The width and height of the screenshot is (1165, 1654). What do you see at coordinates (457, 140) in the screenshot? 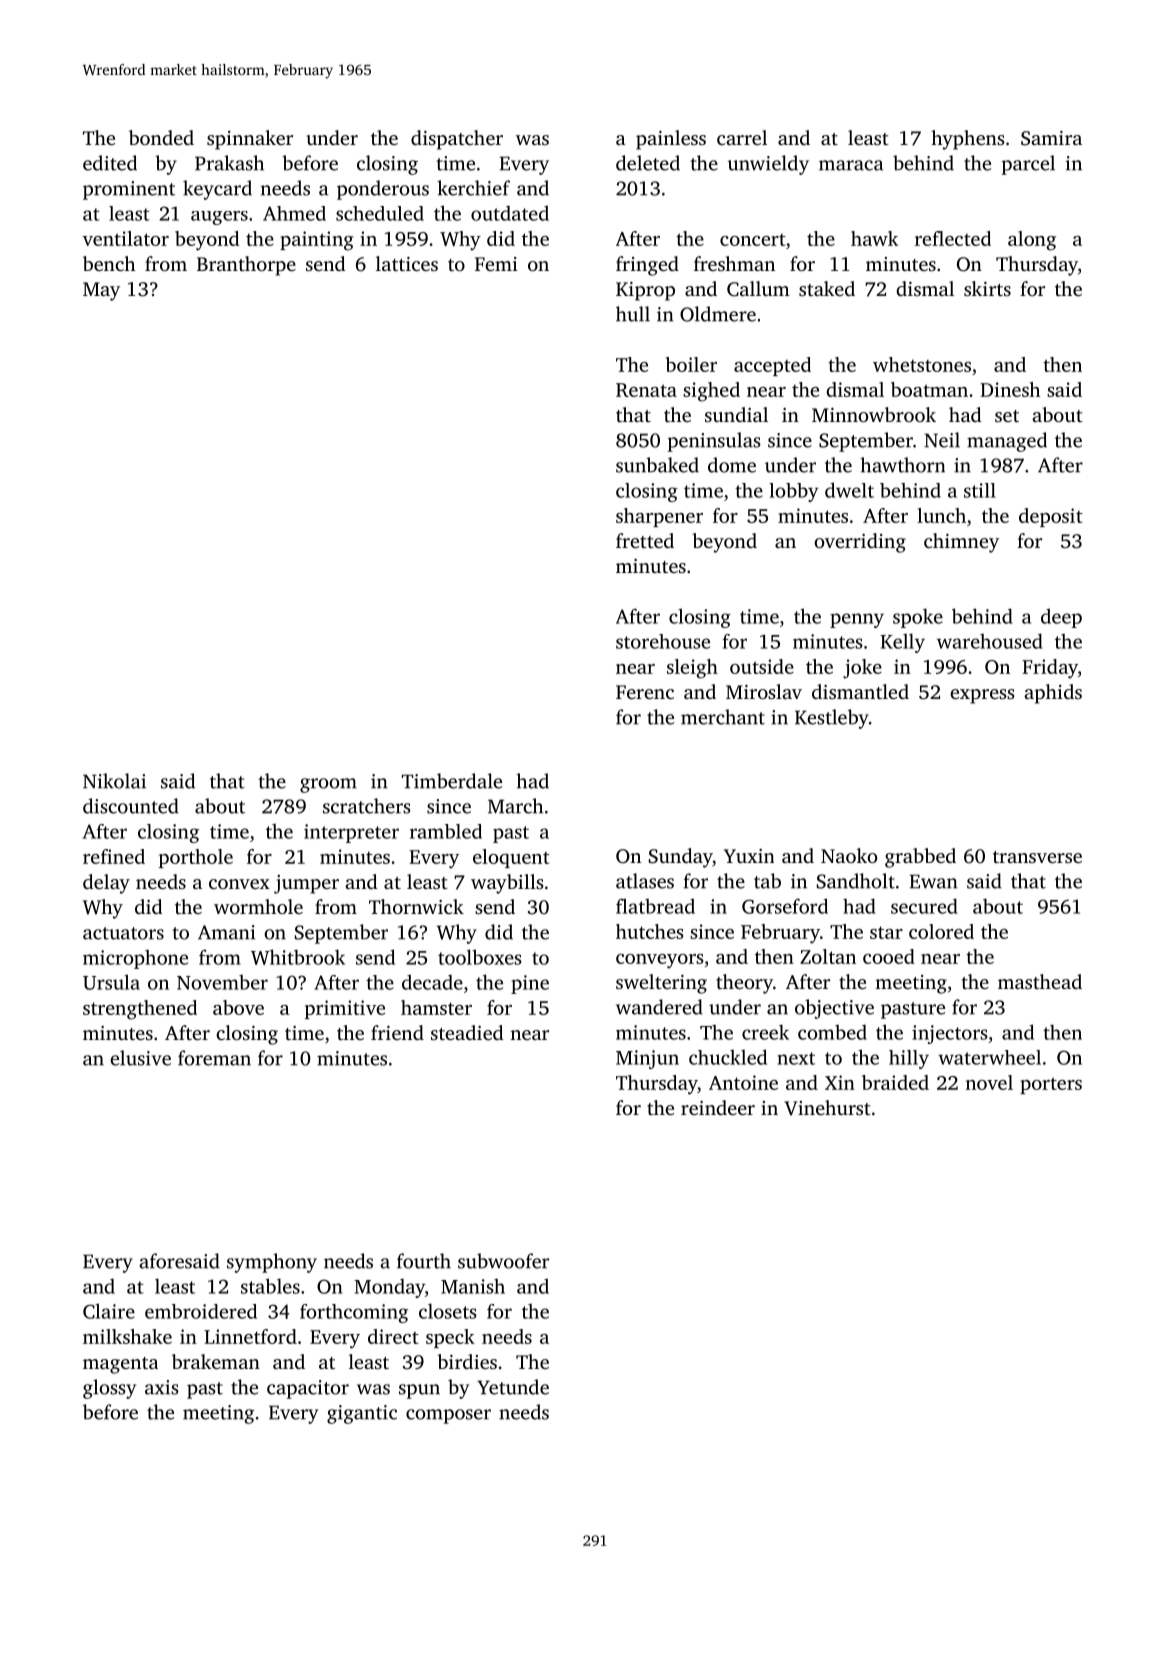
I see `dispatcher` at bounding box center [457, 140].
